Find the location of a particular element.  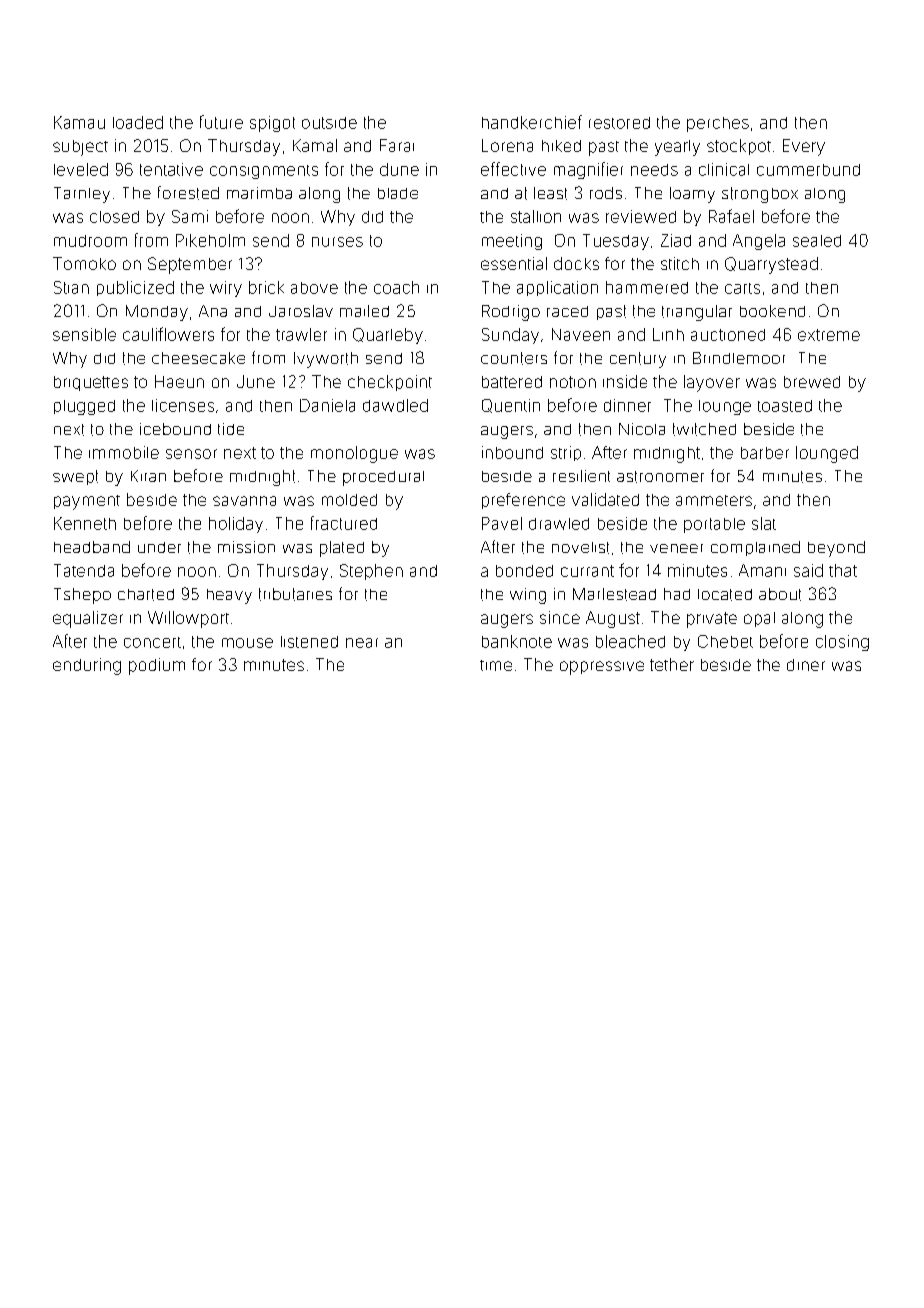

oppressive is located at coordinates (602, 668).
